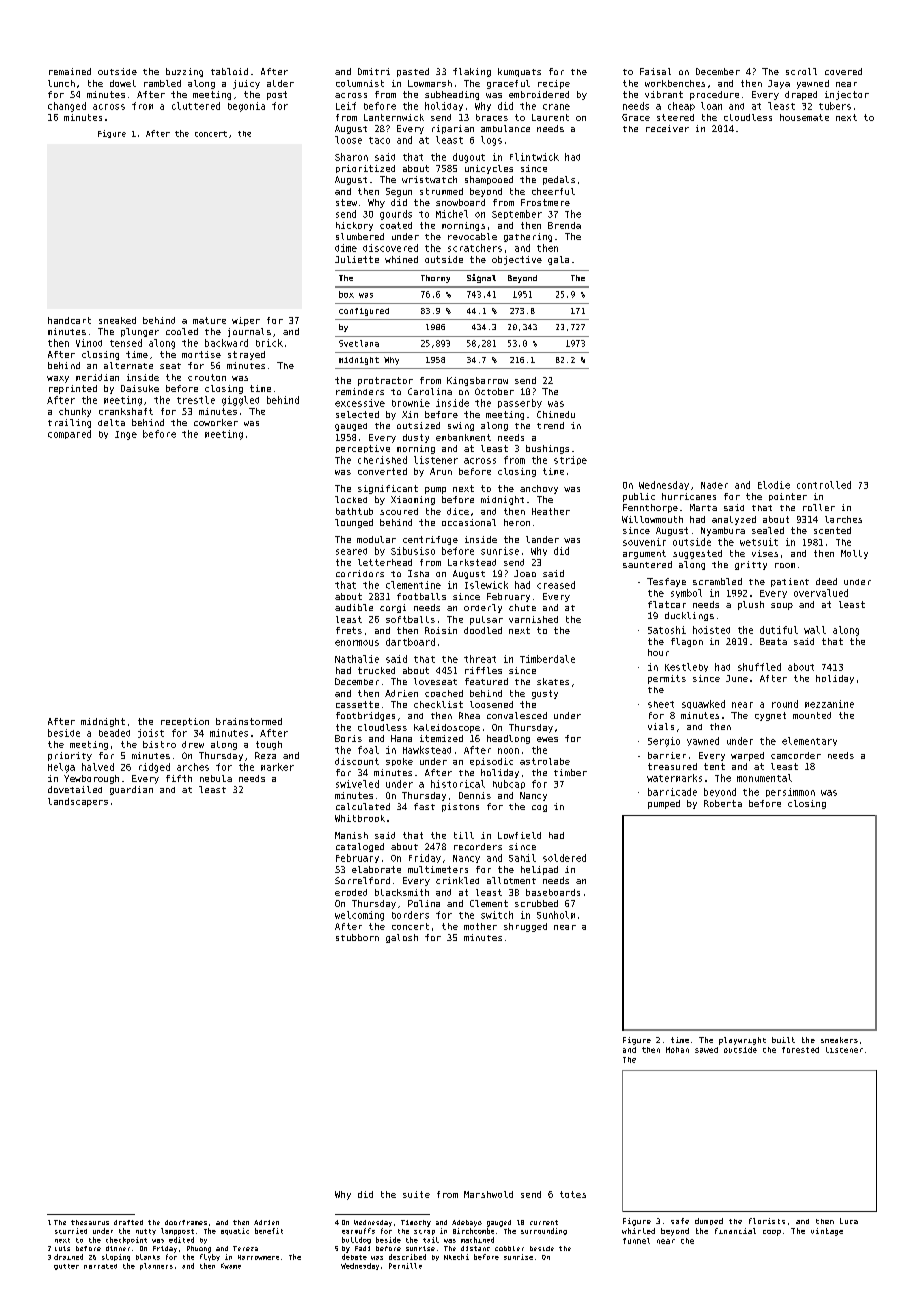 Image resolution: width=924 pixels, height=1308 pixels. What do you see at coordinates (416, 1194) in the page?
I see `suite` at bounding box center [416, 1194].
